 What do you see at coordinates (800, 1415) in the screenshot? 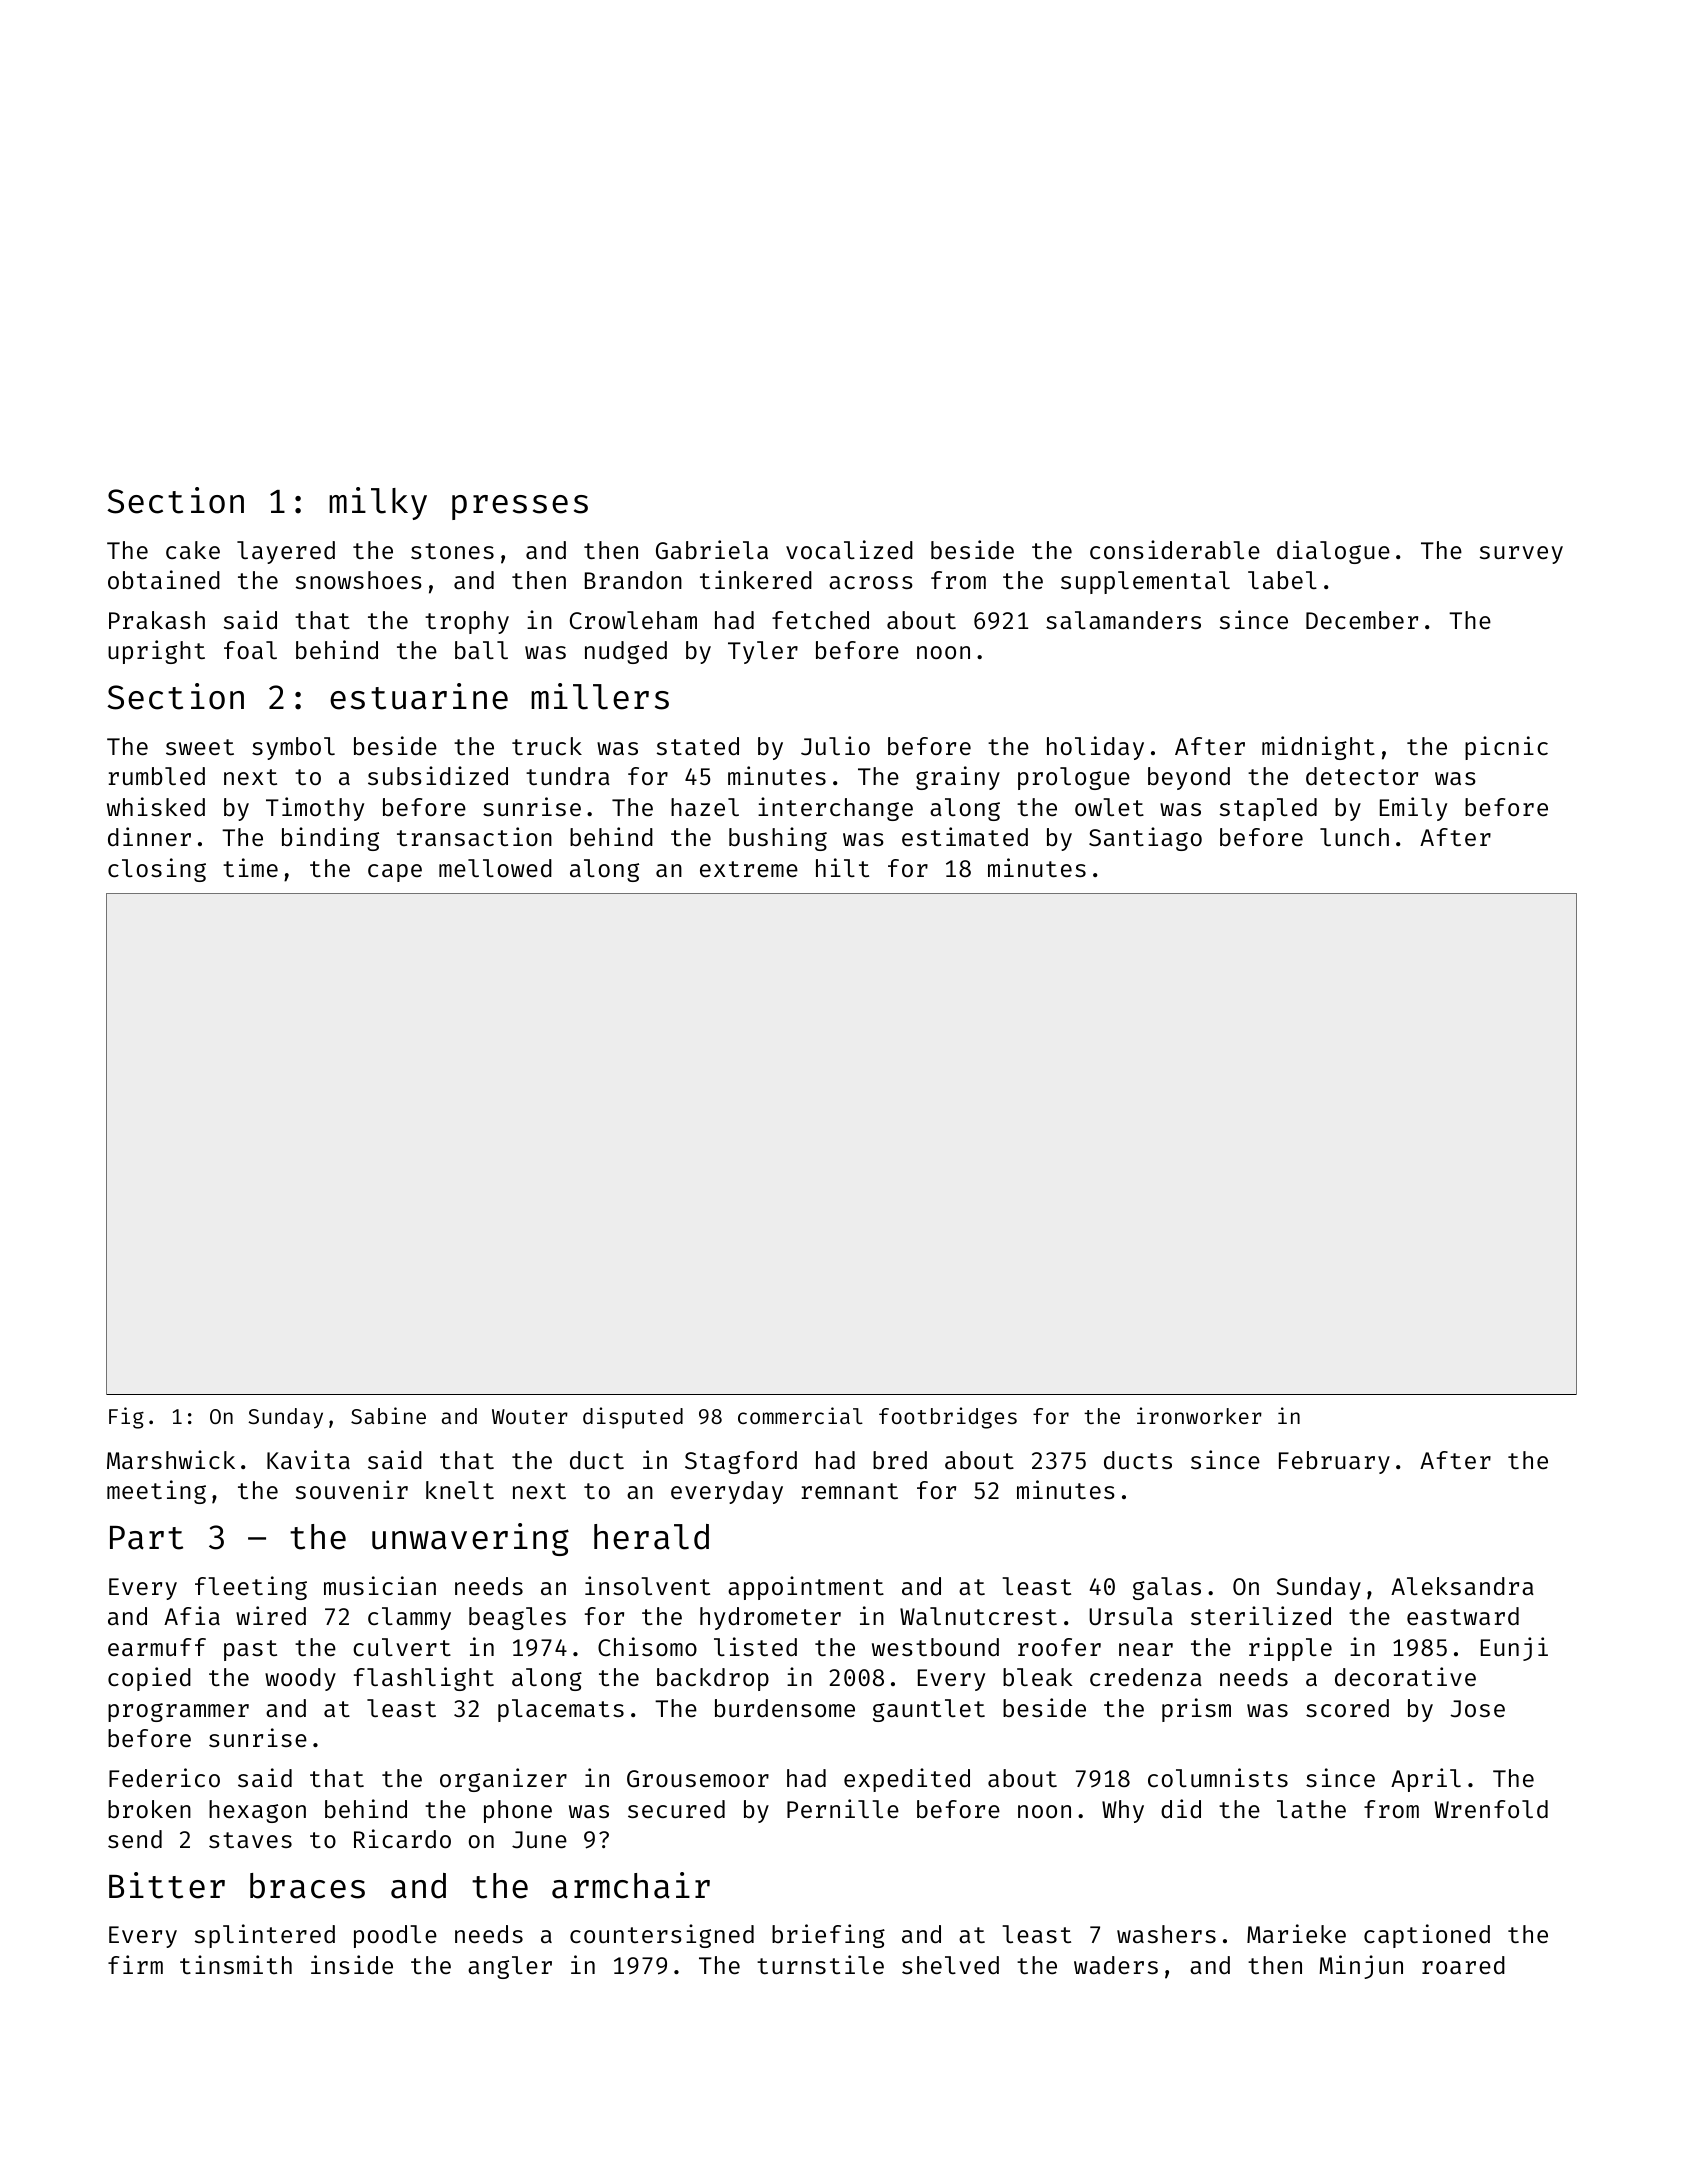
I see `commercial` at bounding box center [800, 1415].
